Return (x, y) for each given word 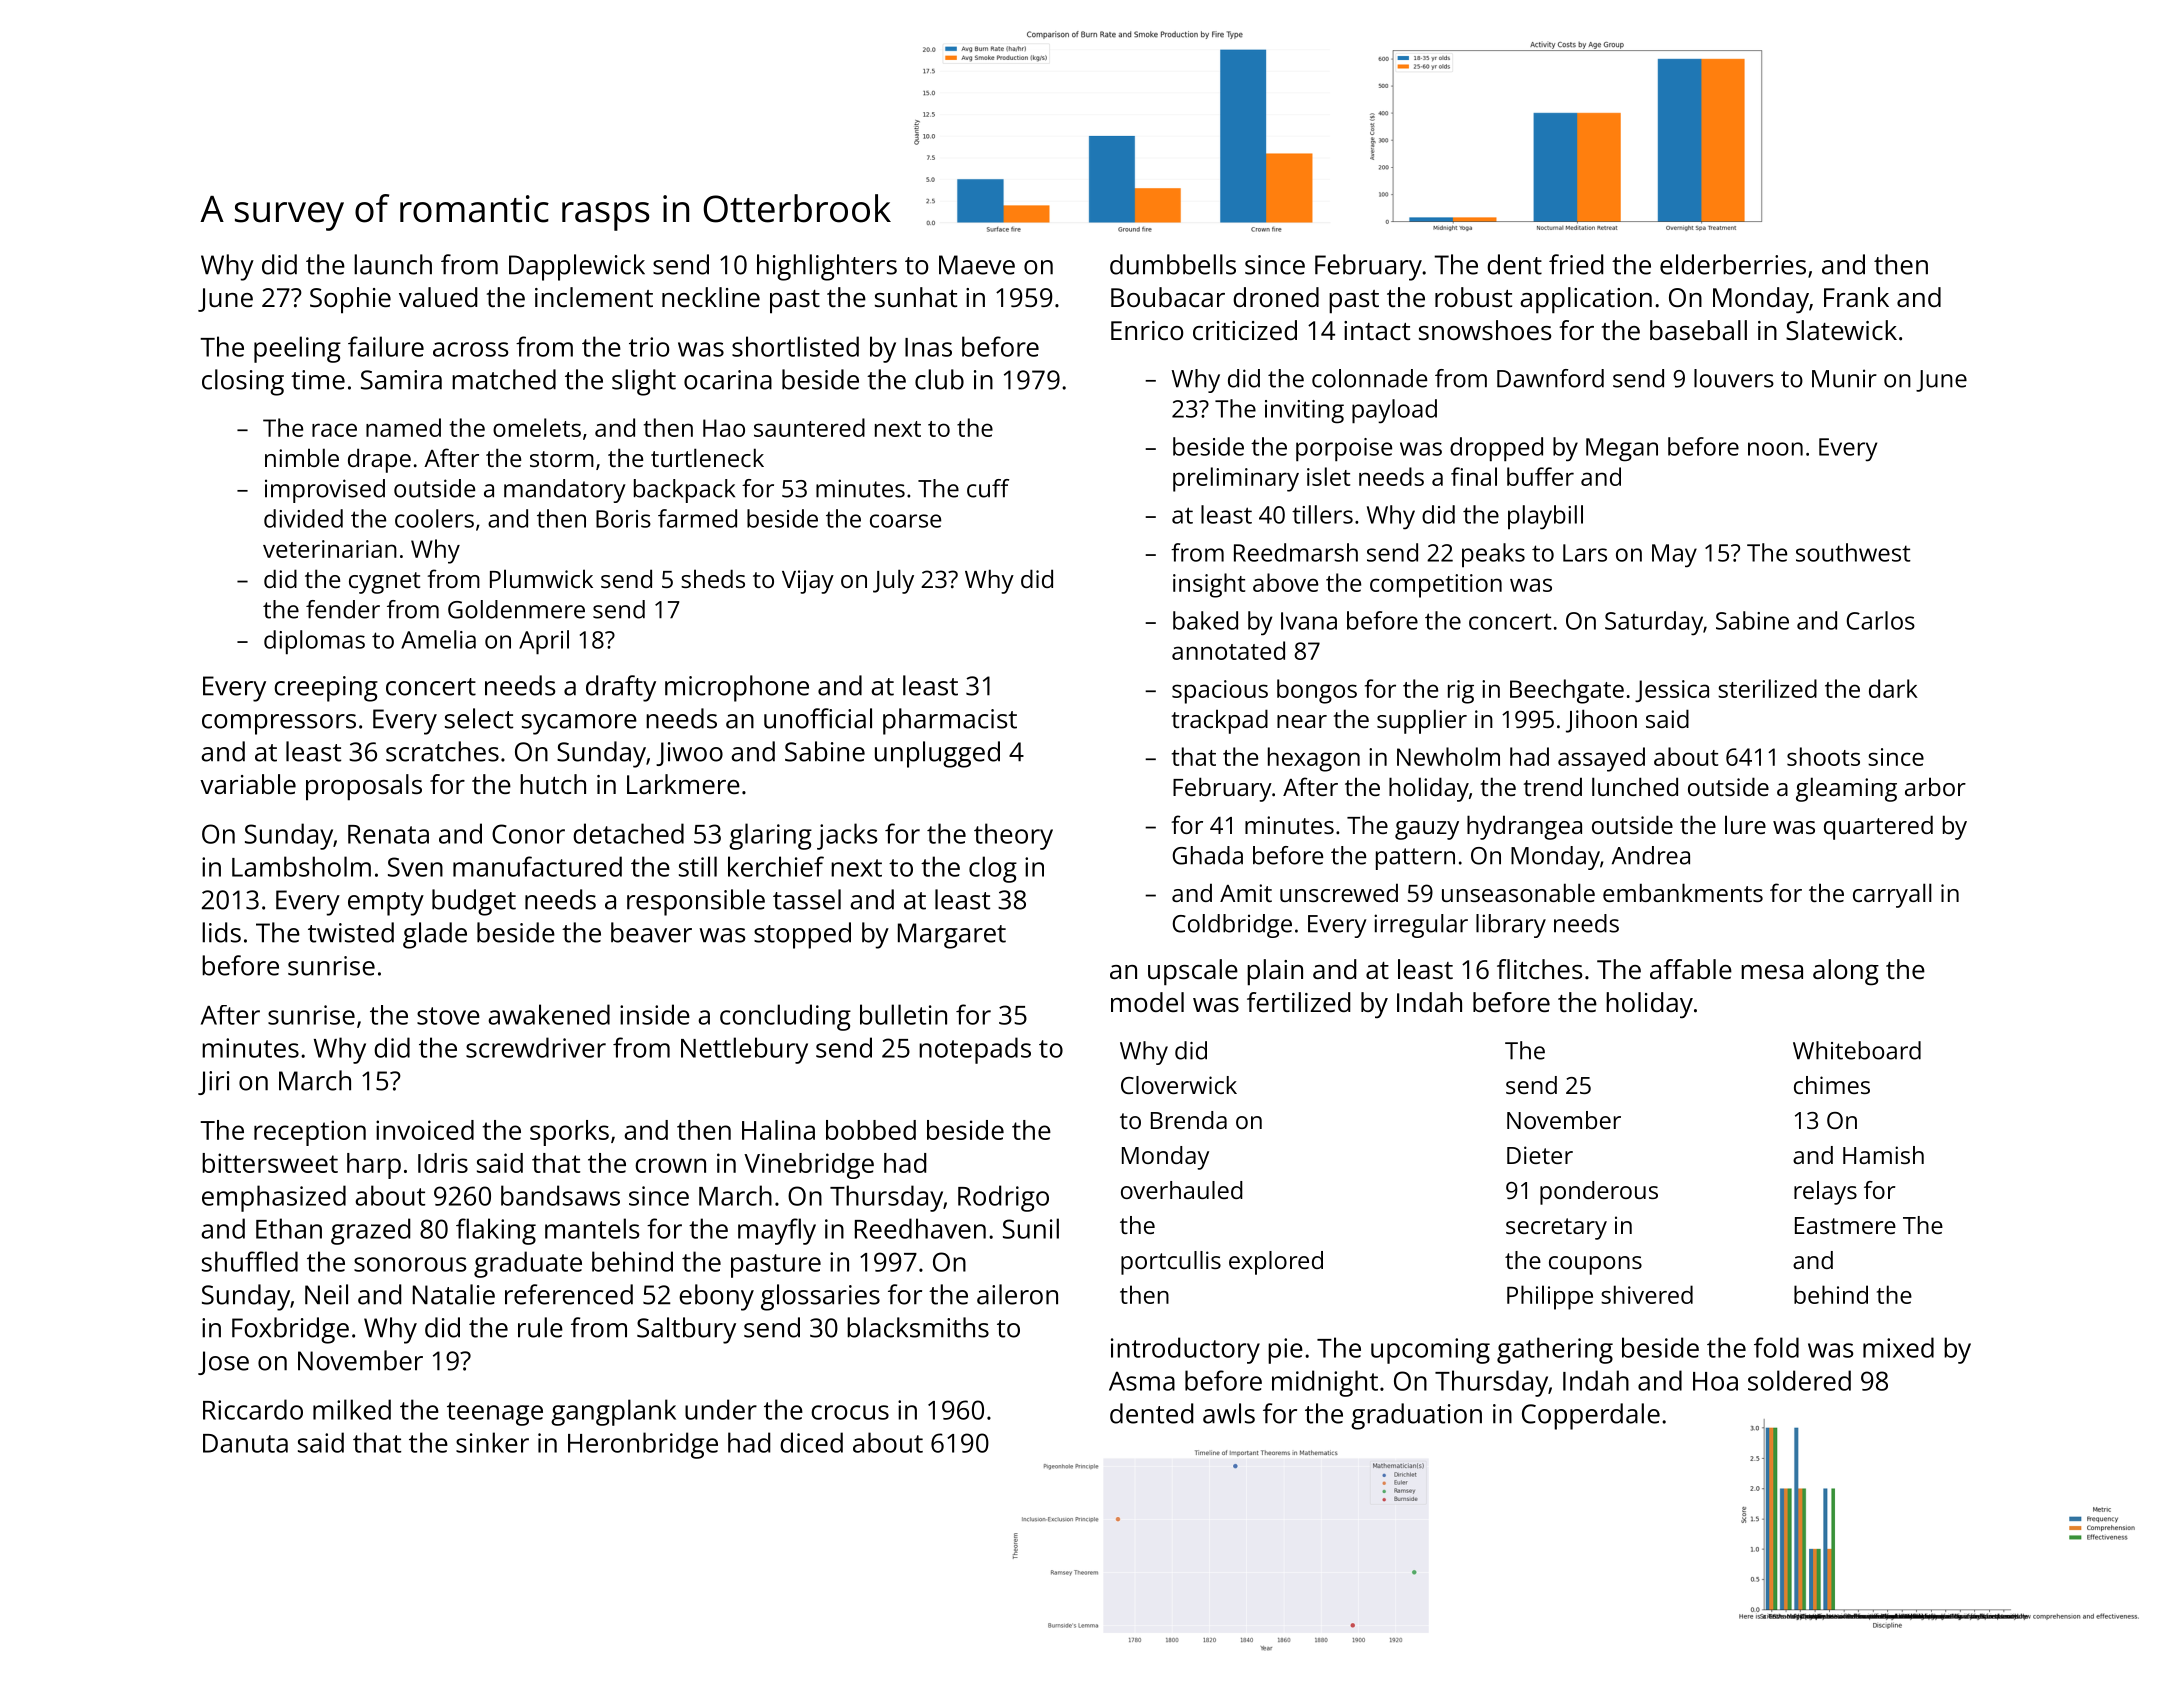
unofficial (818, 718)
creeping (326, 689)
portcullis (1171, 1263)
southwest (1853, 552)
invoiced (425, 1130)
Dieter (1540, 1155)
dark (1893, 688)
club (939, 379)
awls (1229, 1413)
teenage (495, 1414)
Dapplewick (577, 267)
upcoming (1430, 1351)
